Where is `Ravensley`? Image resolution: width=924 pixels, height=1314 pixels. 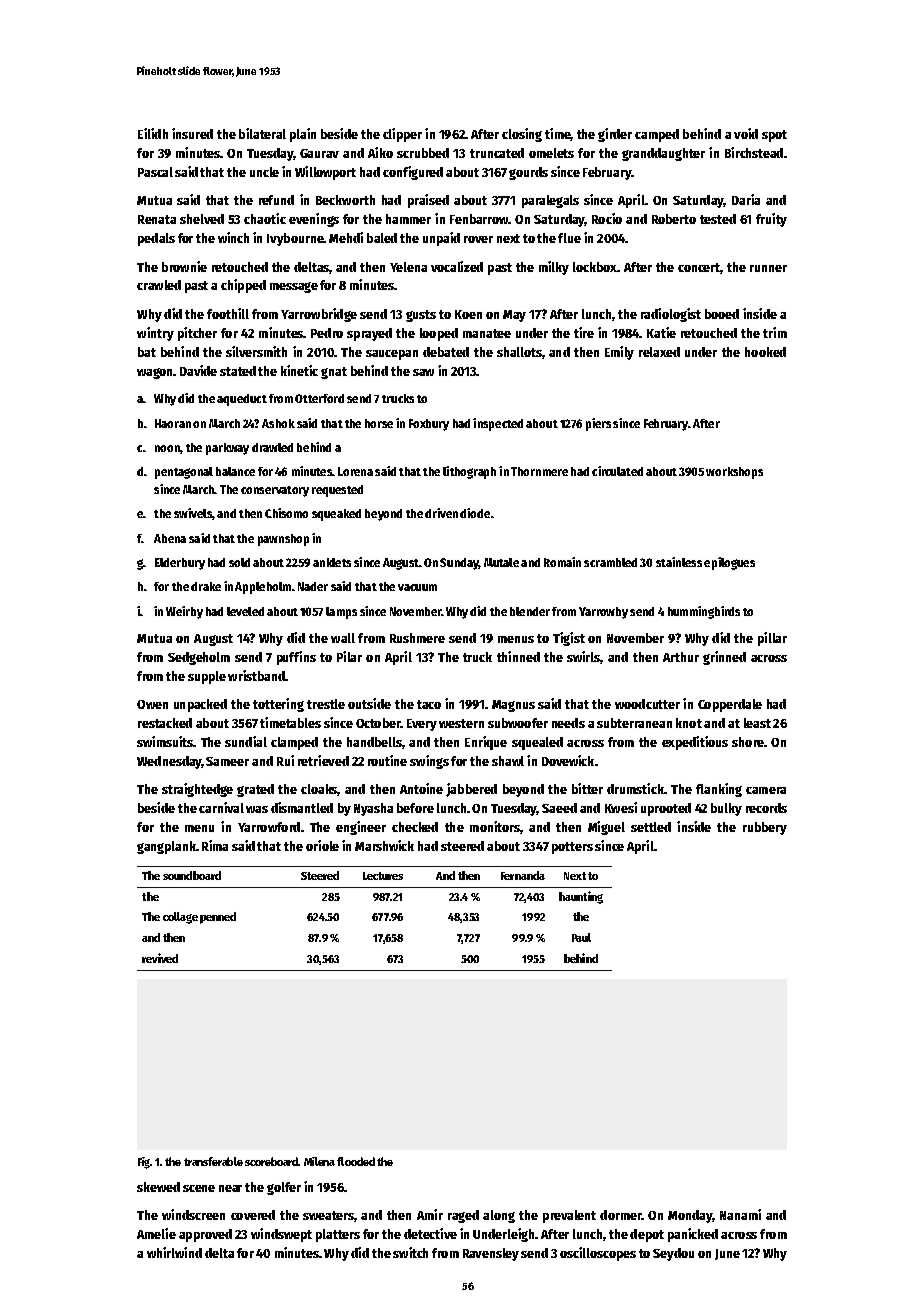 Ravensley is located at coordinates (491, 1254).
